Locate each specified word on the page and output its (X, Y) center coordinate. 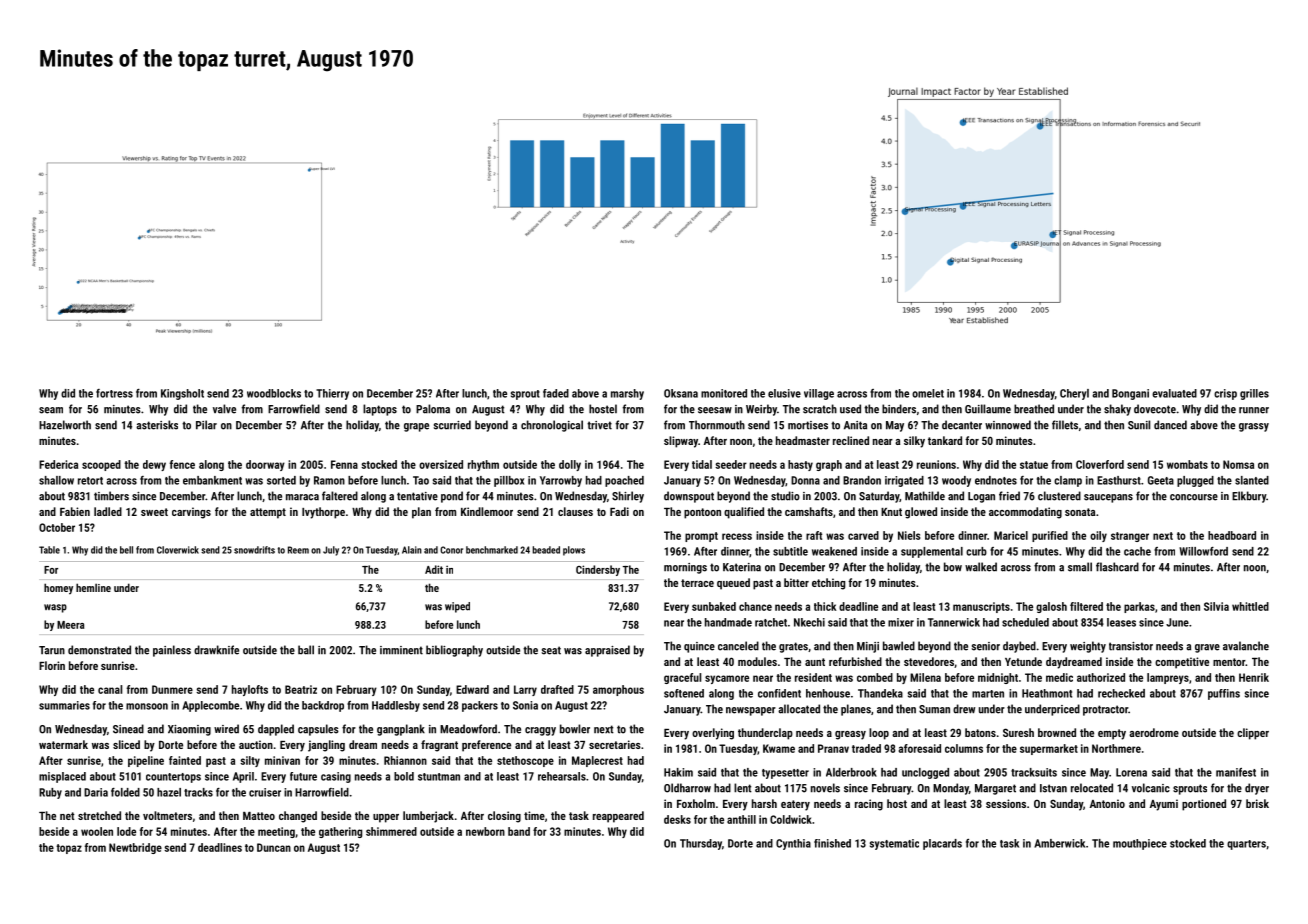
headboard (1232, 535)
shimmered (391, 831)
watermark (63, 744)
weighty (1088, 647)
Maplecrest (597, 761)
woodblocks (274, 393)
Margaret (995, 789)
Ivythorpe (323, 513)
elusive (784, 393)
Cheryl (1074, 394)
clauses (575, 511)
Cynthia (793, 844)
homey (58, 589)
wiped (457, 607)
